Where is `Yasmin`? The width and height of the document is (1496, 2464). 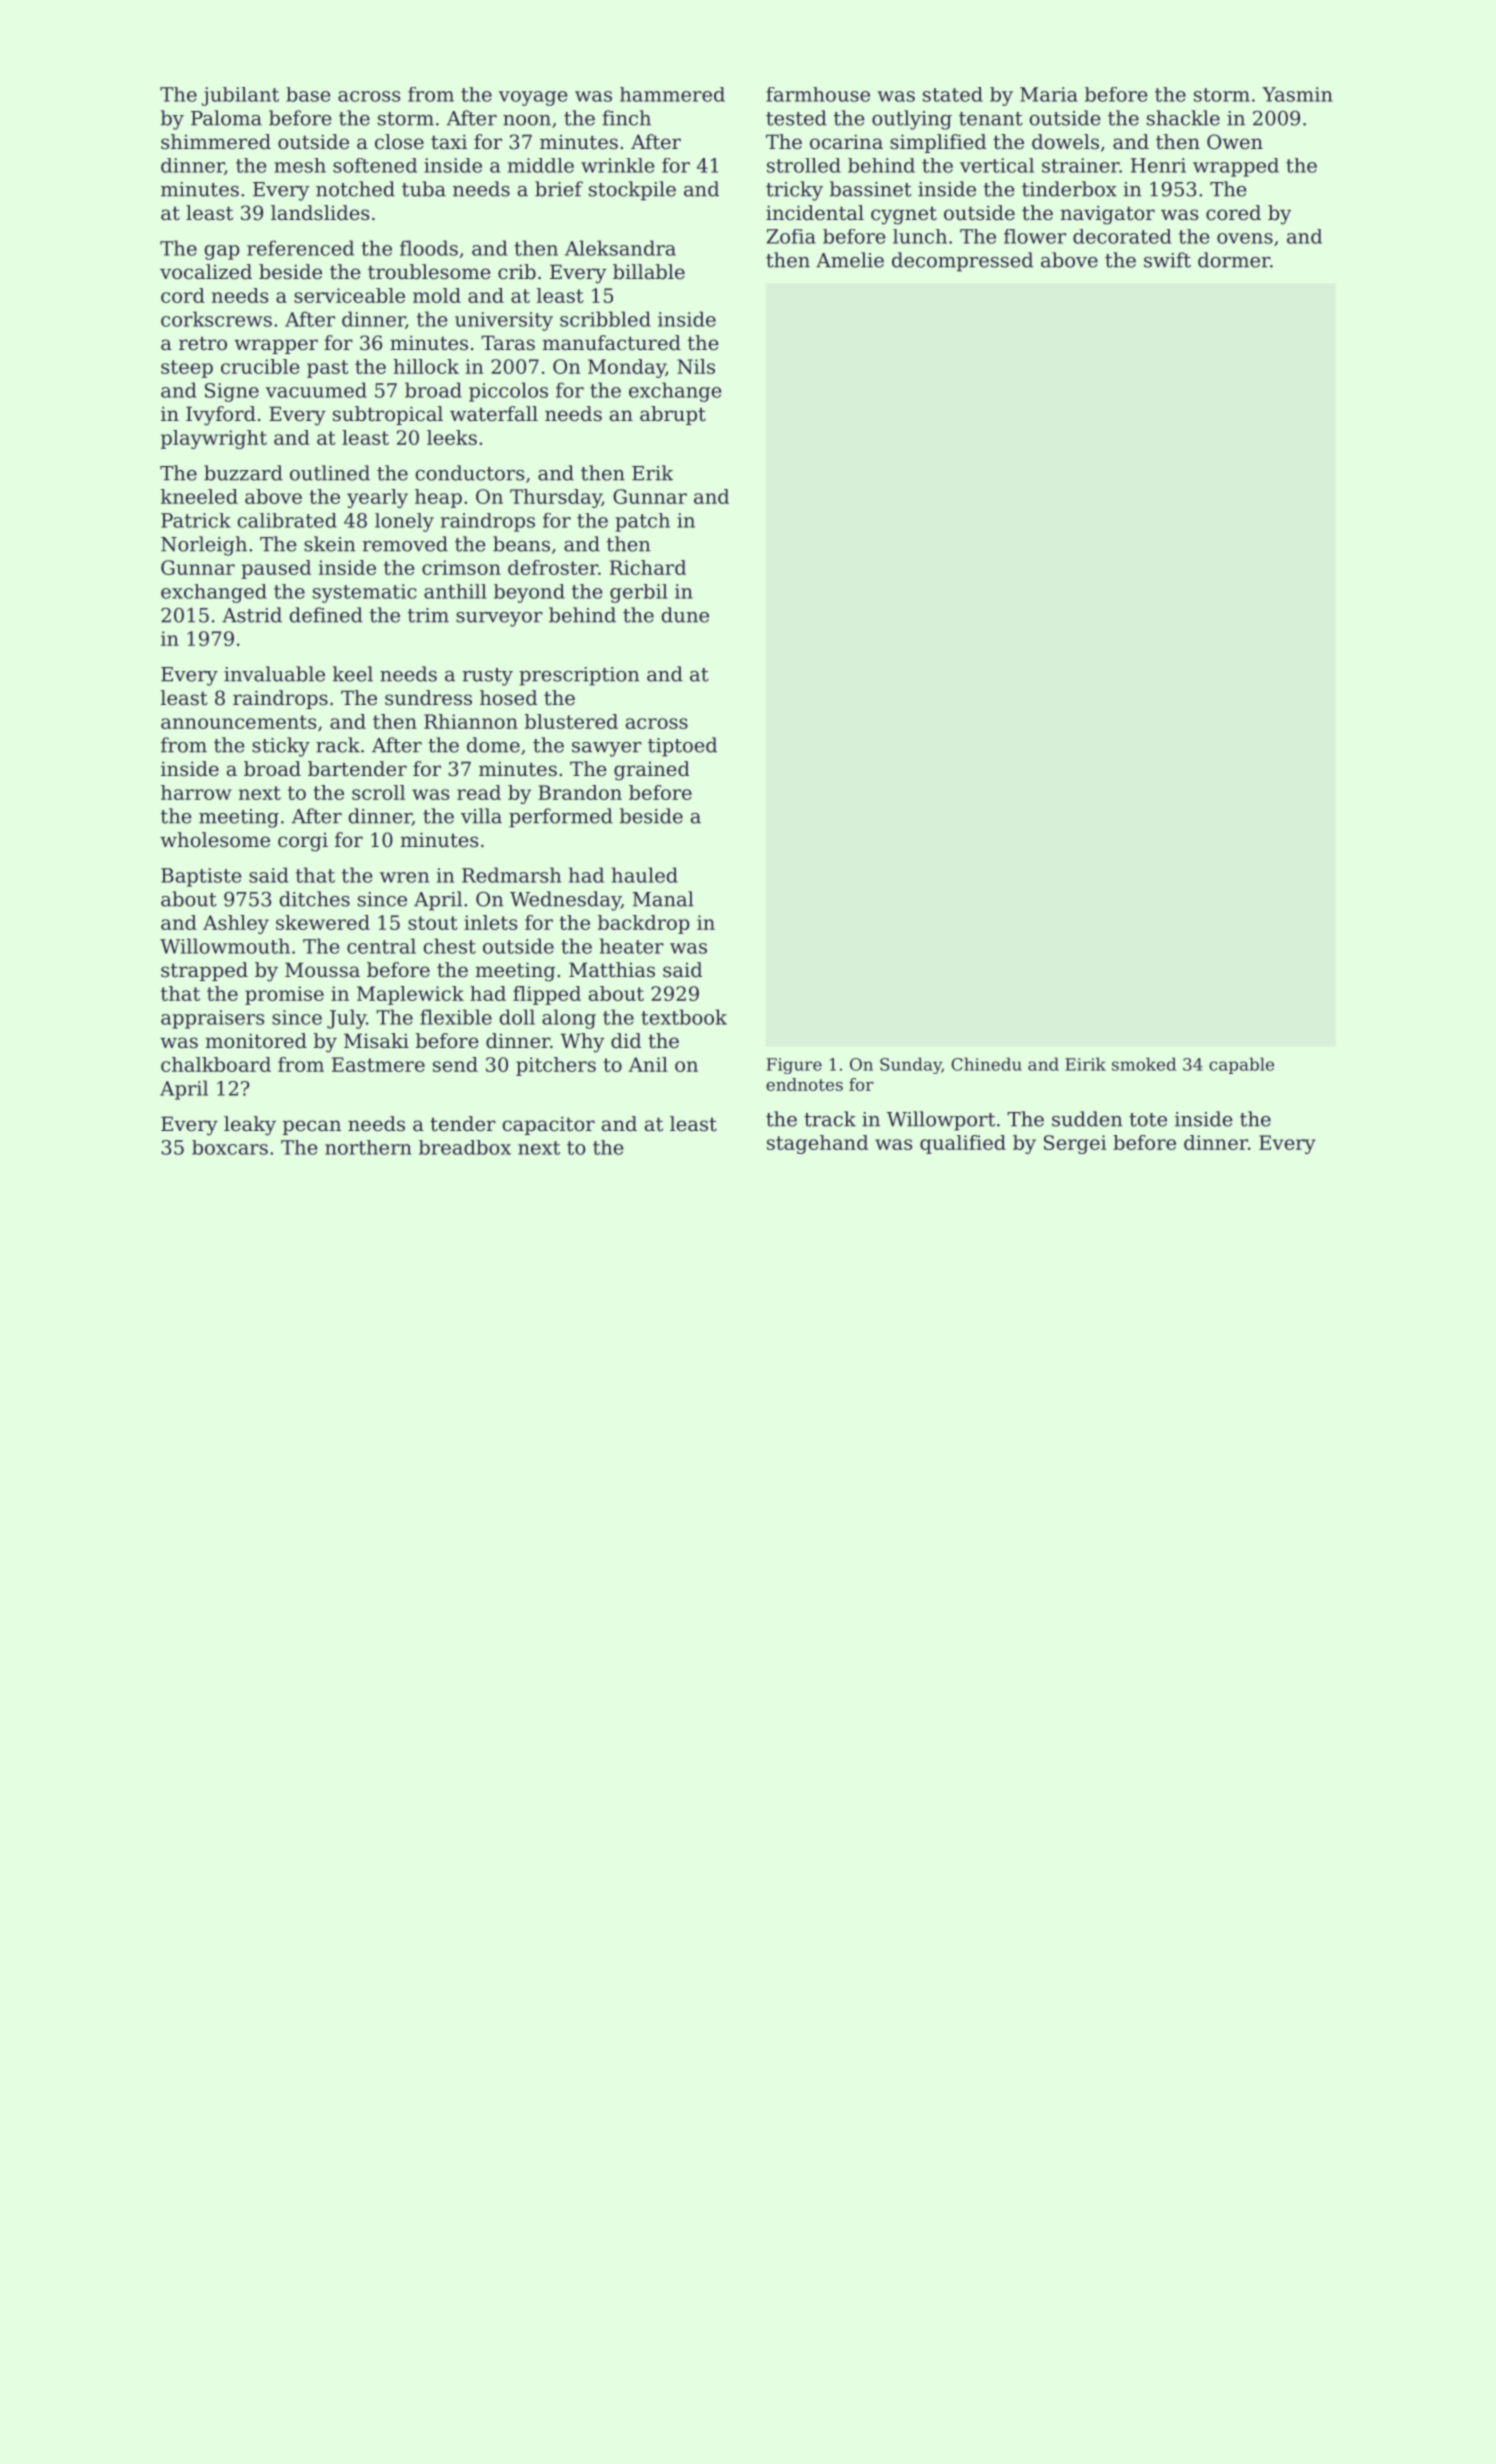 Yasmin is located at coordinates (1297, 94).
